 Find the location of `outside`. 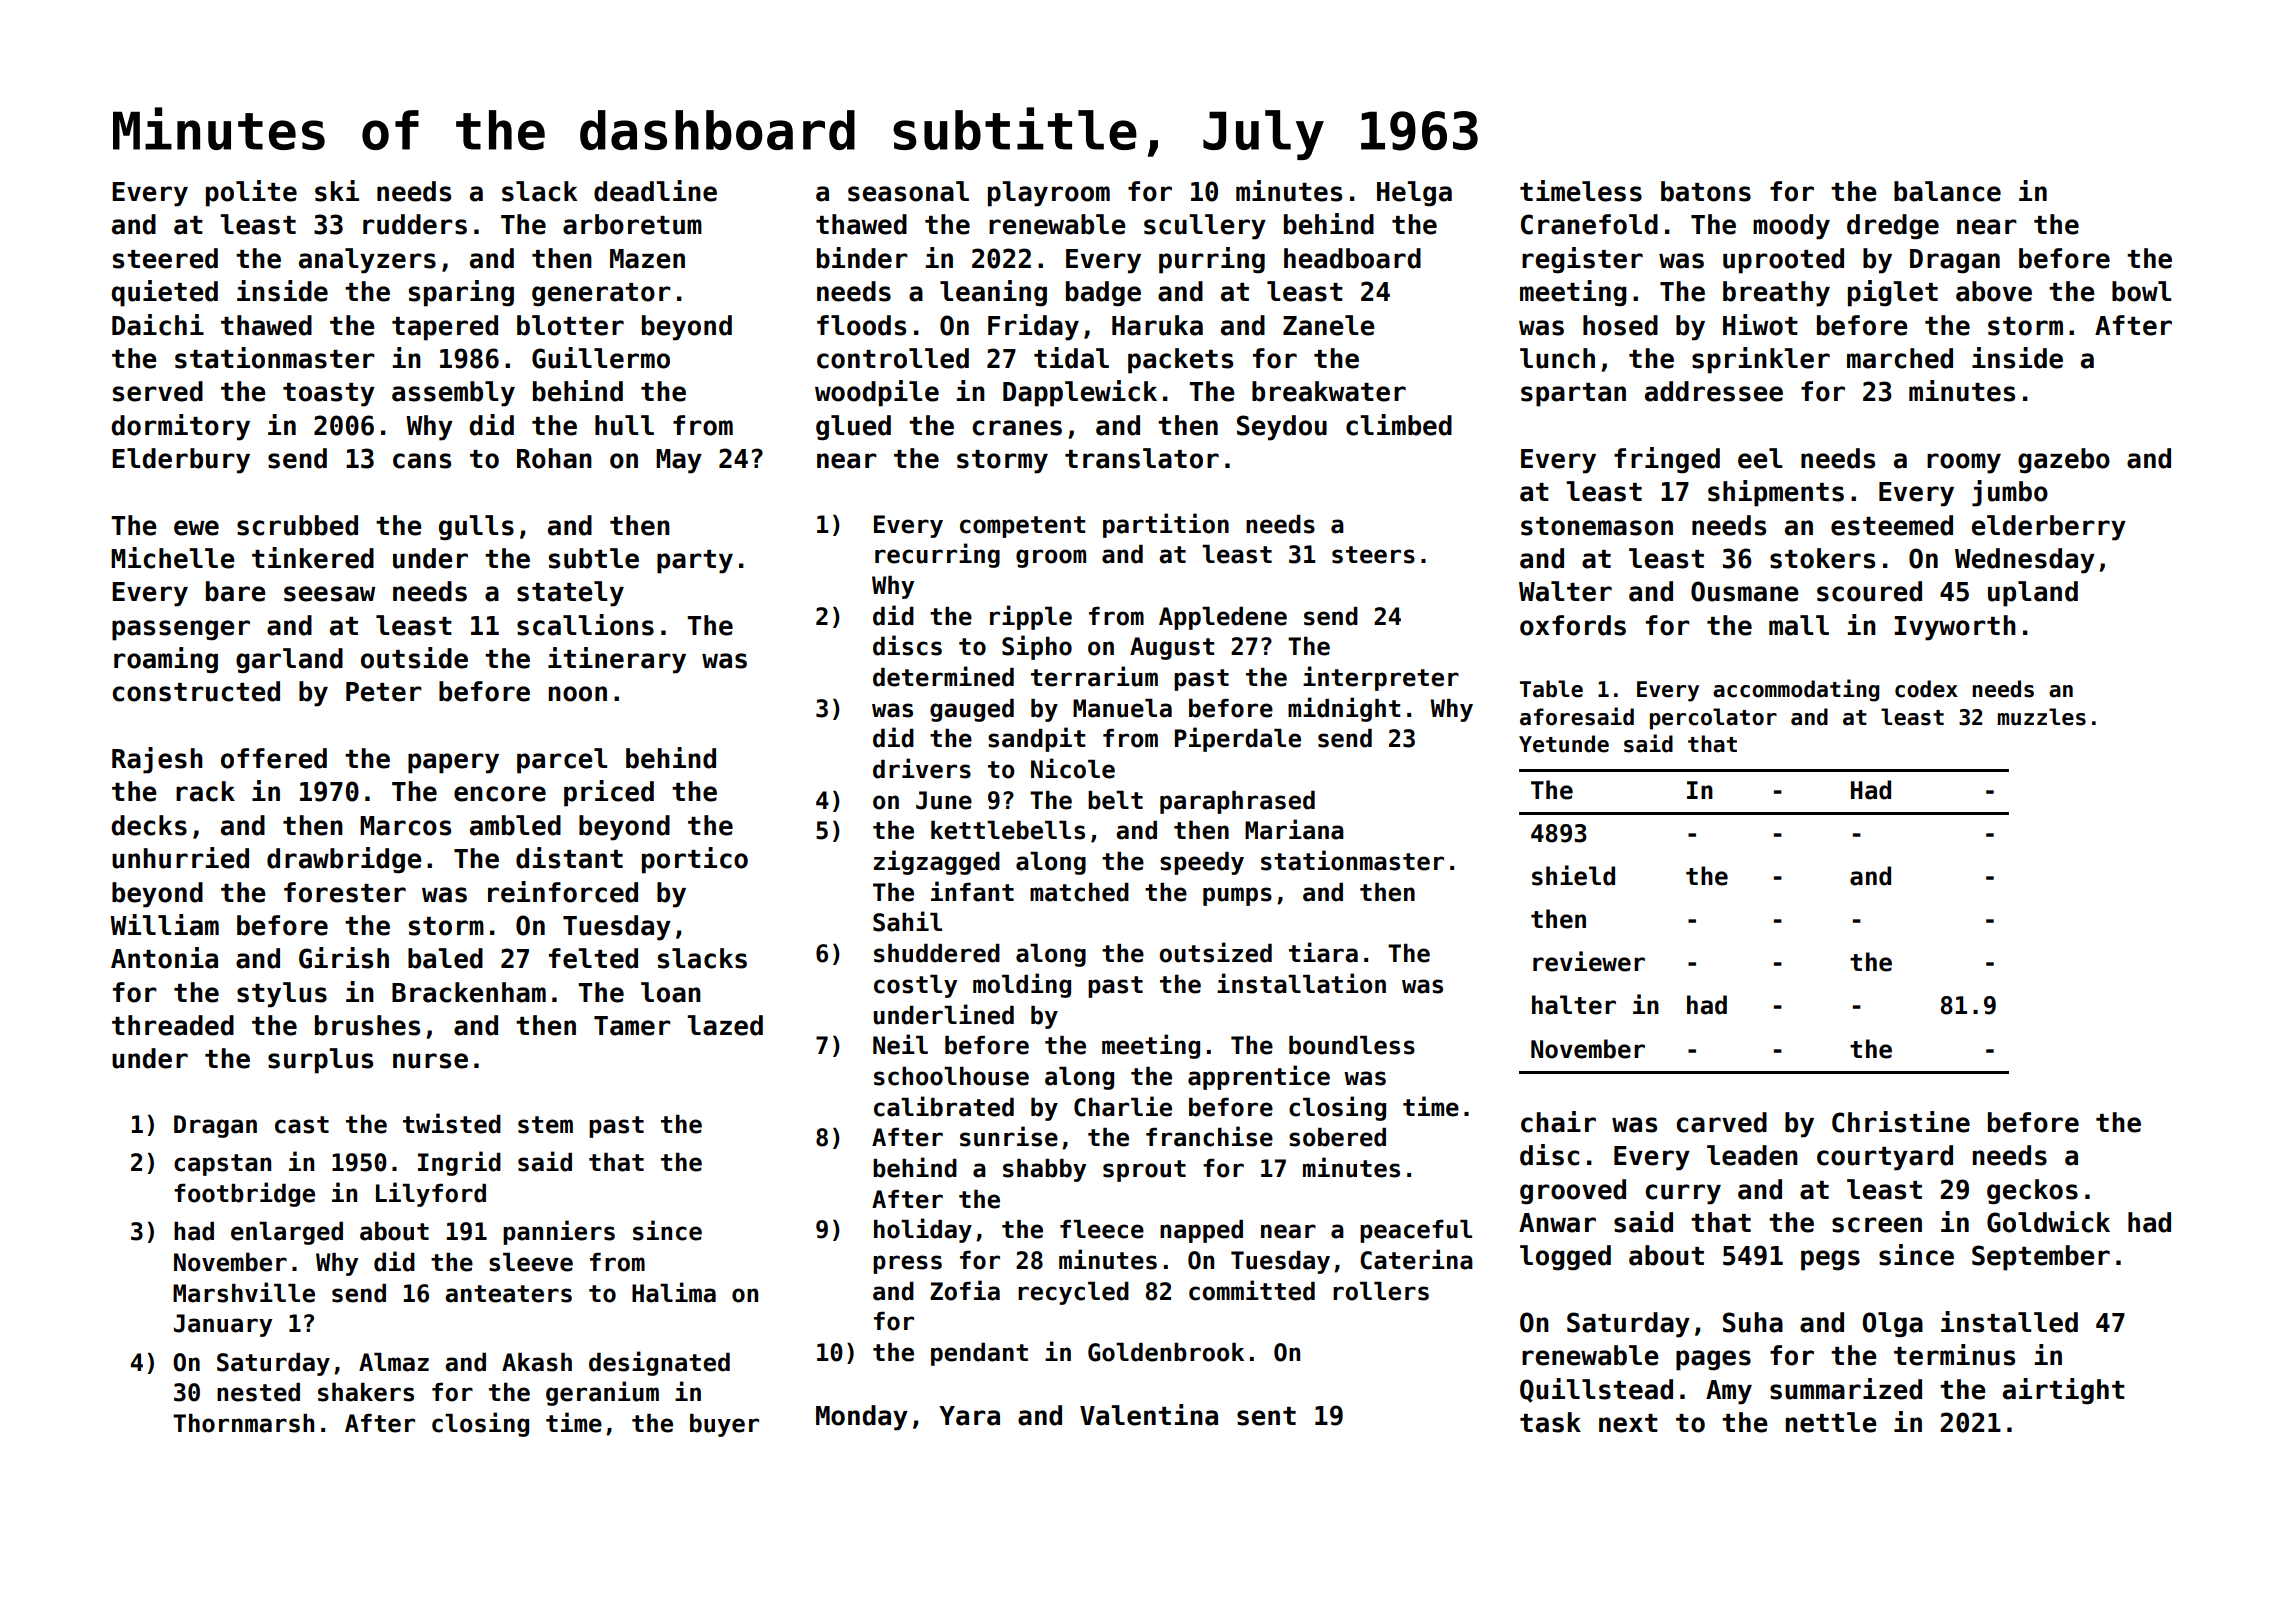

outside is located at coordinates (414, 658).
